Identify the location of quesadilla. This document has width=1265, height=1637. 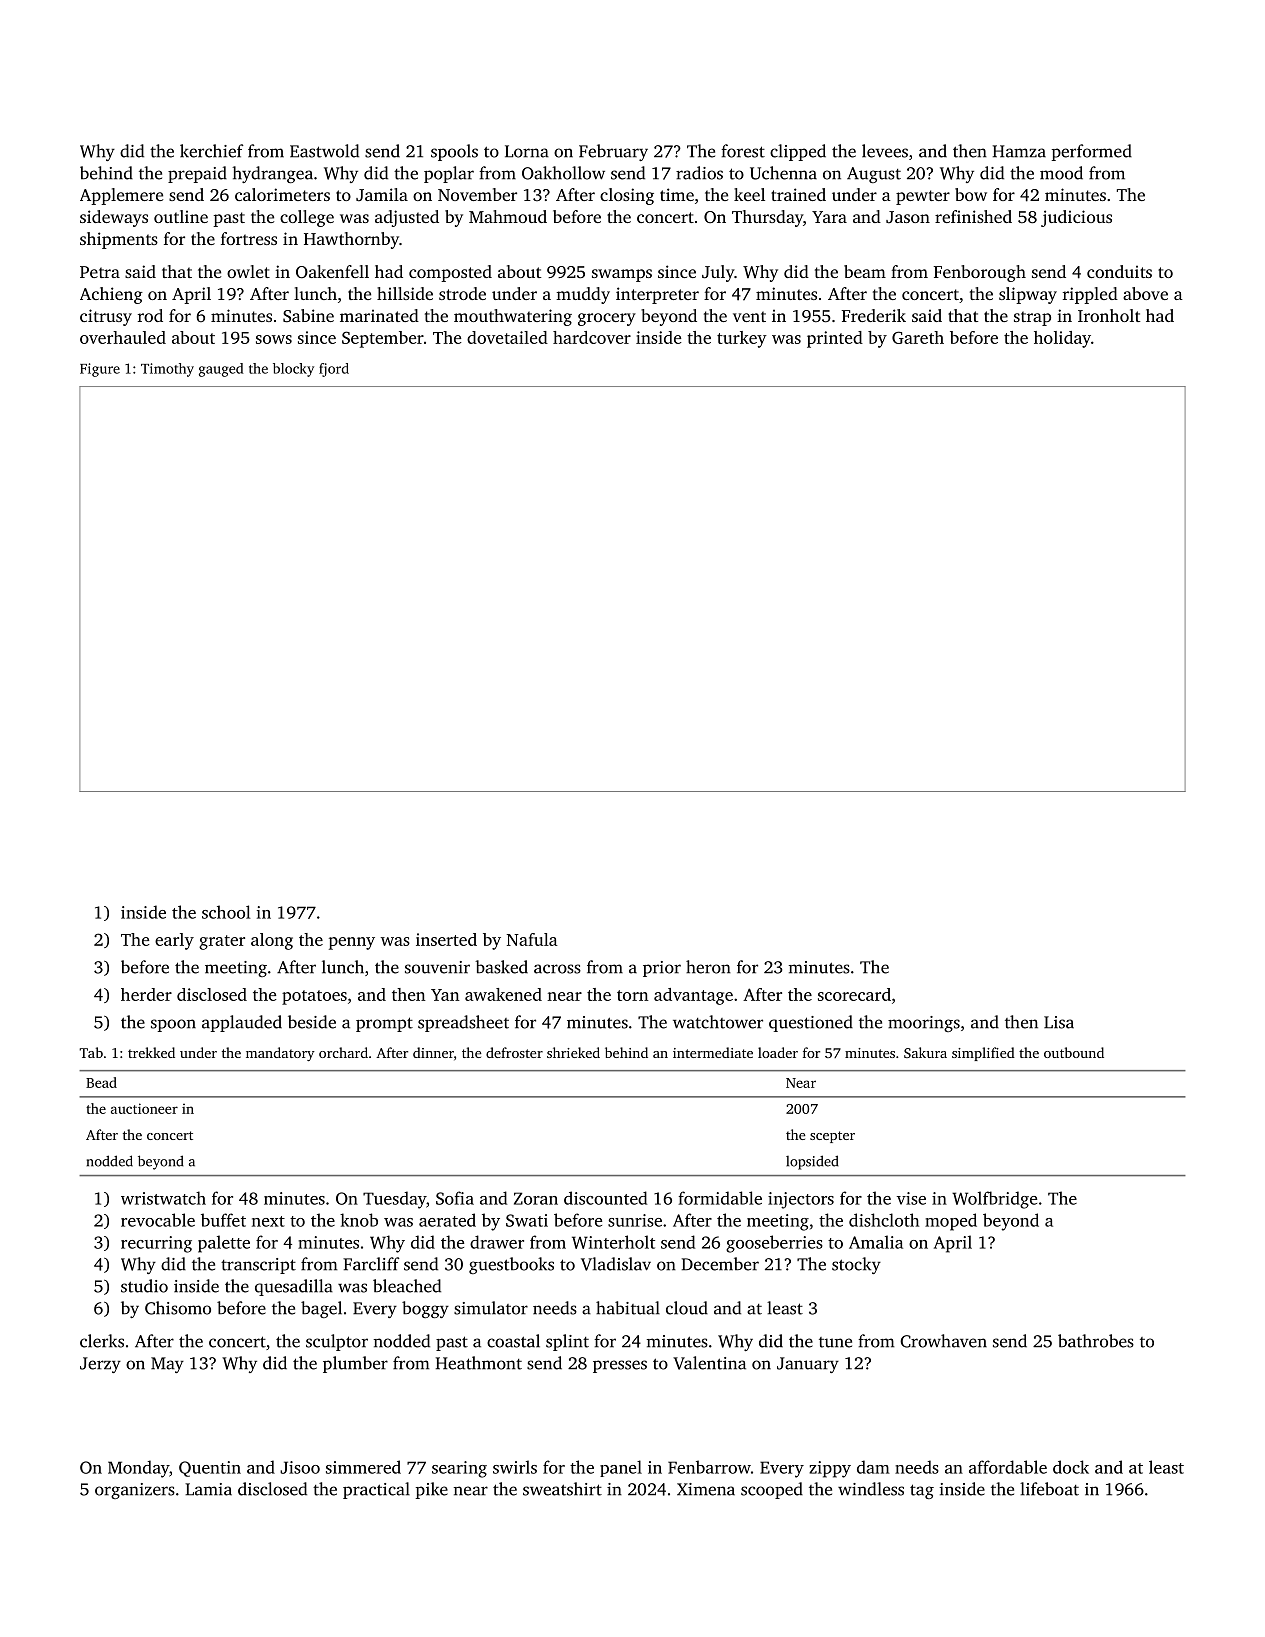
(294, 1287).
